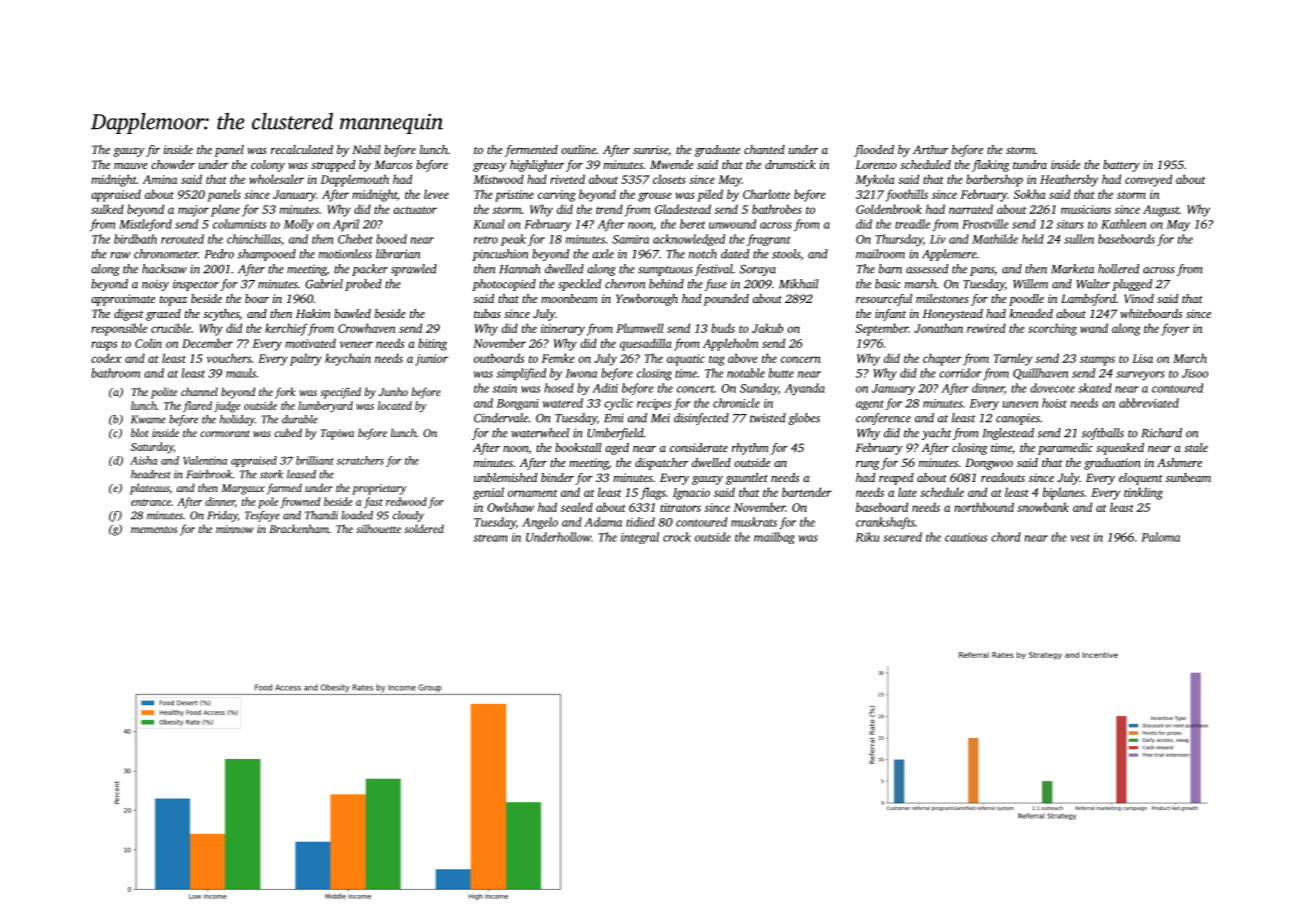 The image size is (1308, 924). What do you see at coordinates (160, 179) in the screenshot?
I see `Amina` at bounding box center [160, 179].
